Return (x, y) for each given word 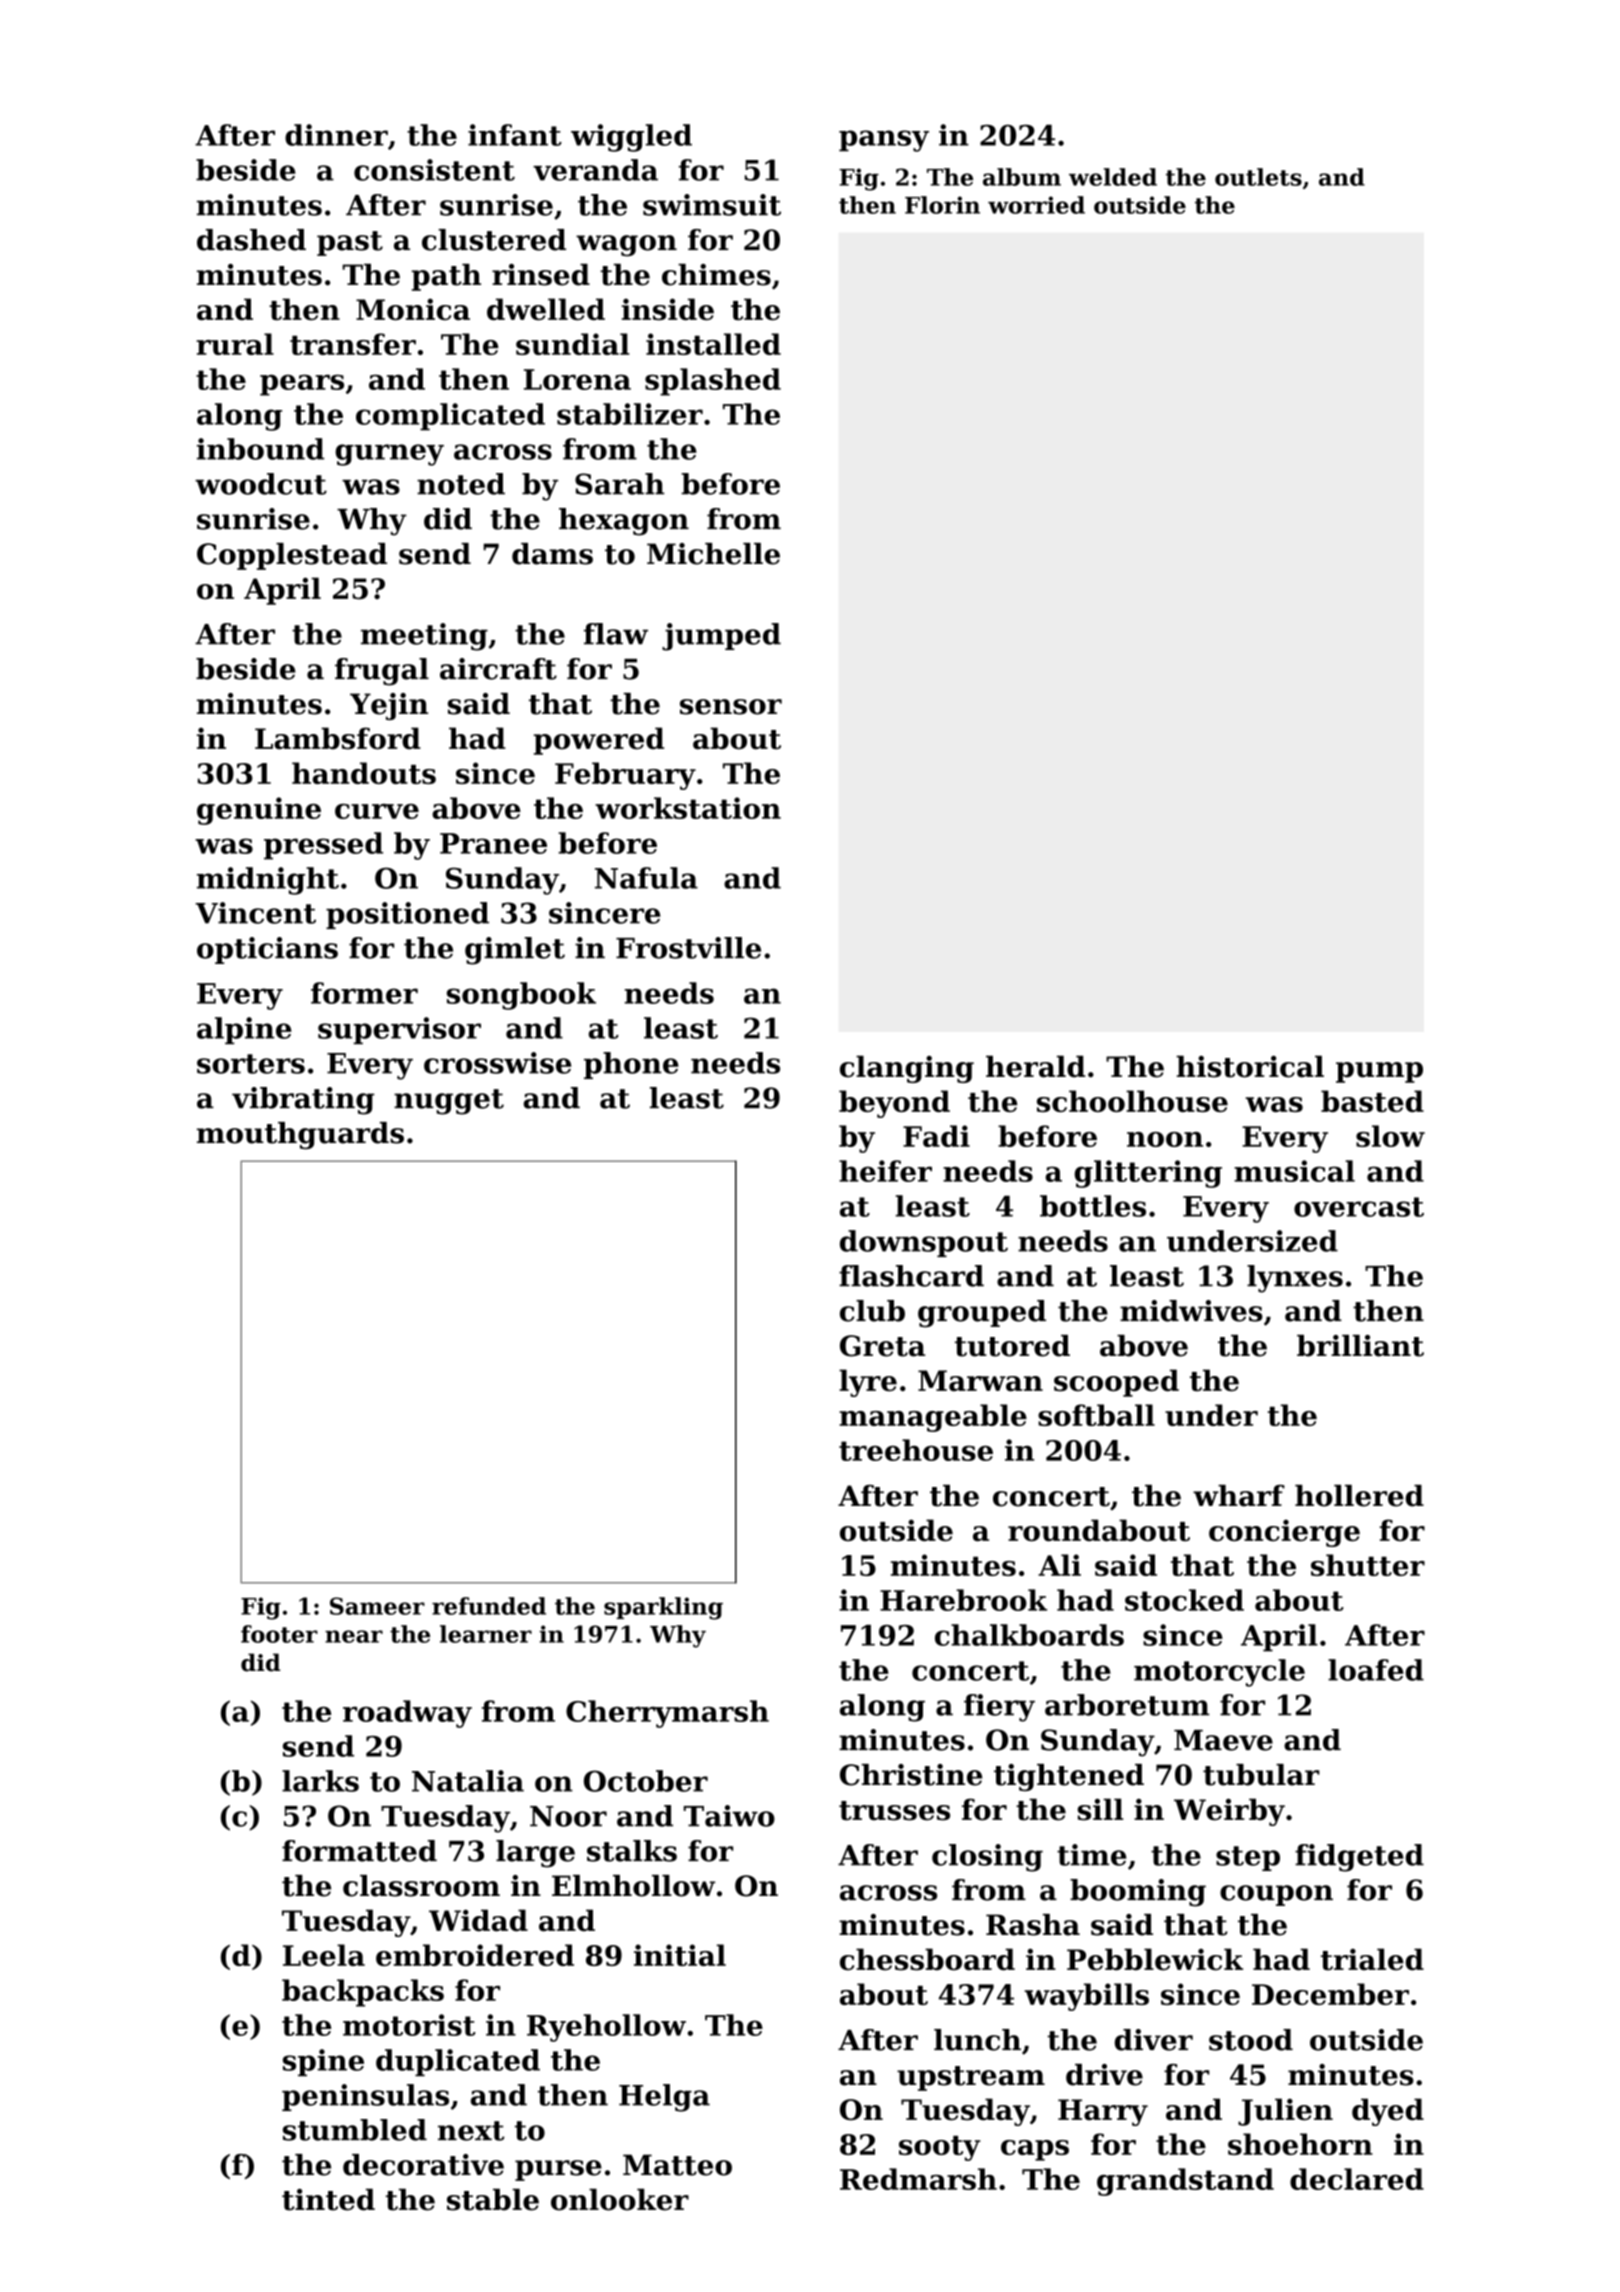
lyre (868, 1383)
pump (1379, 1072)
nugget (449, 1102)
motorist (409, 2025)
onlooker (620, 2199)
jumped (721, 637)
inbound (260, 449)
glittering (1148, 1174)
